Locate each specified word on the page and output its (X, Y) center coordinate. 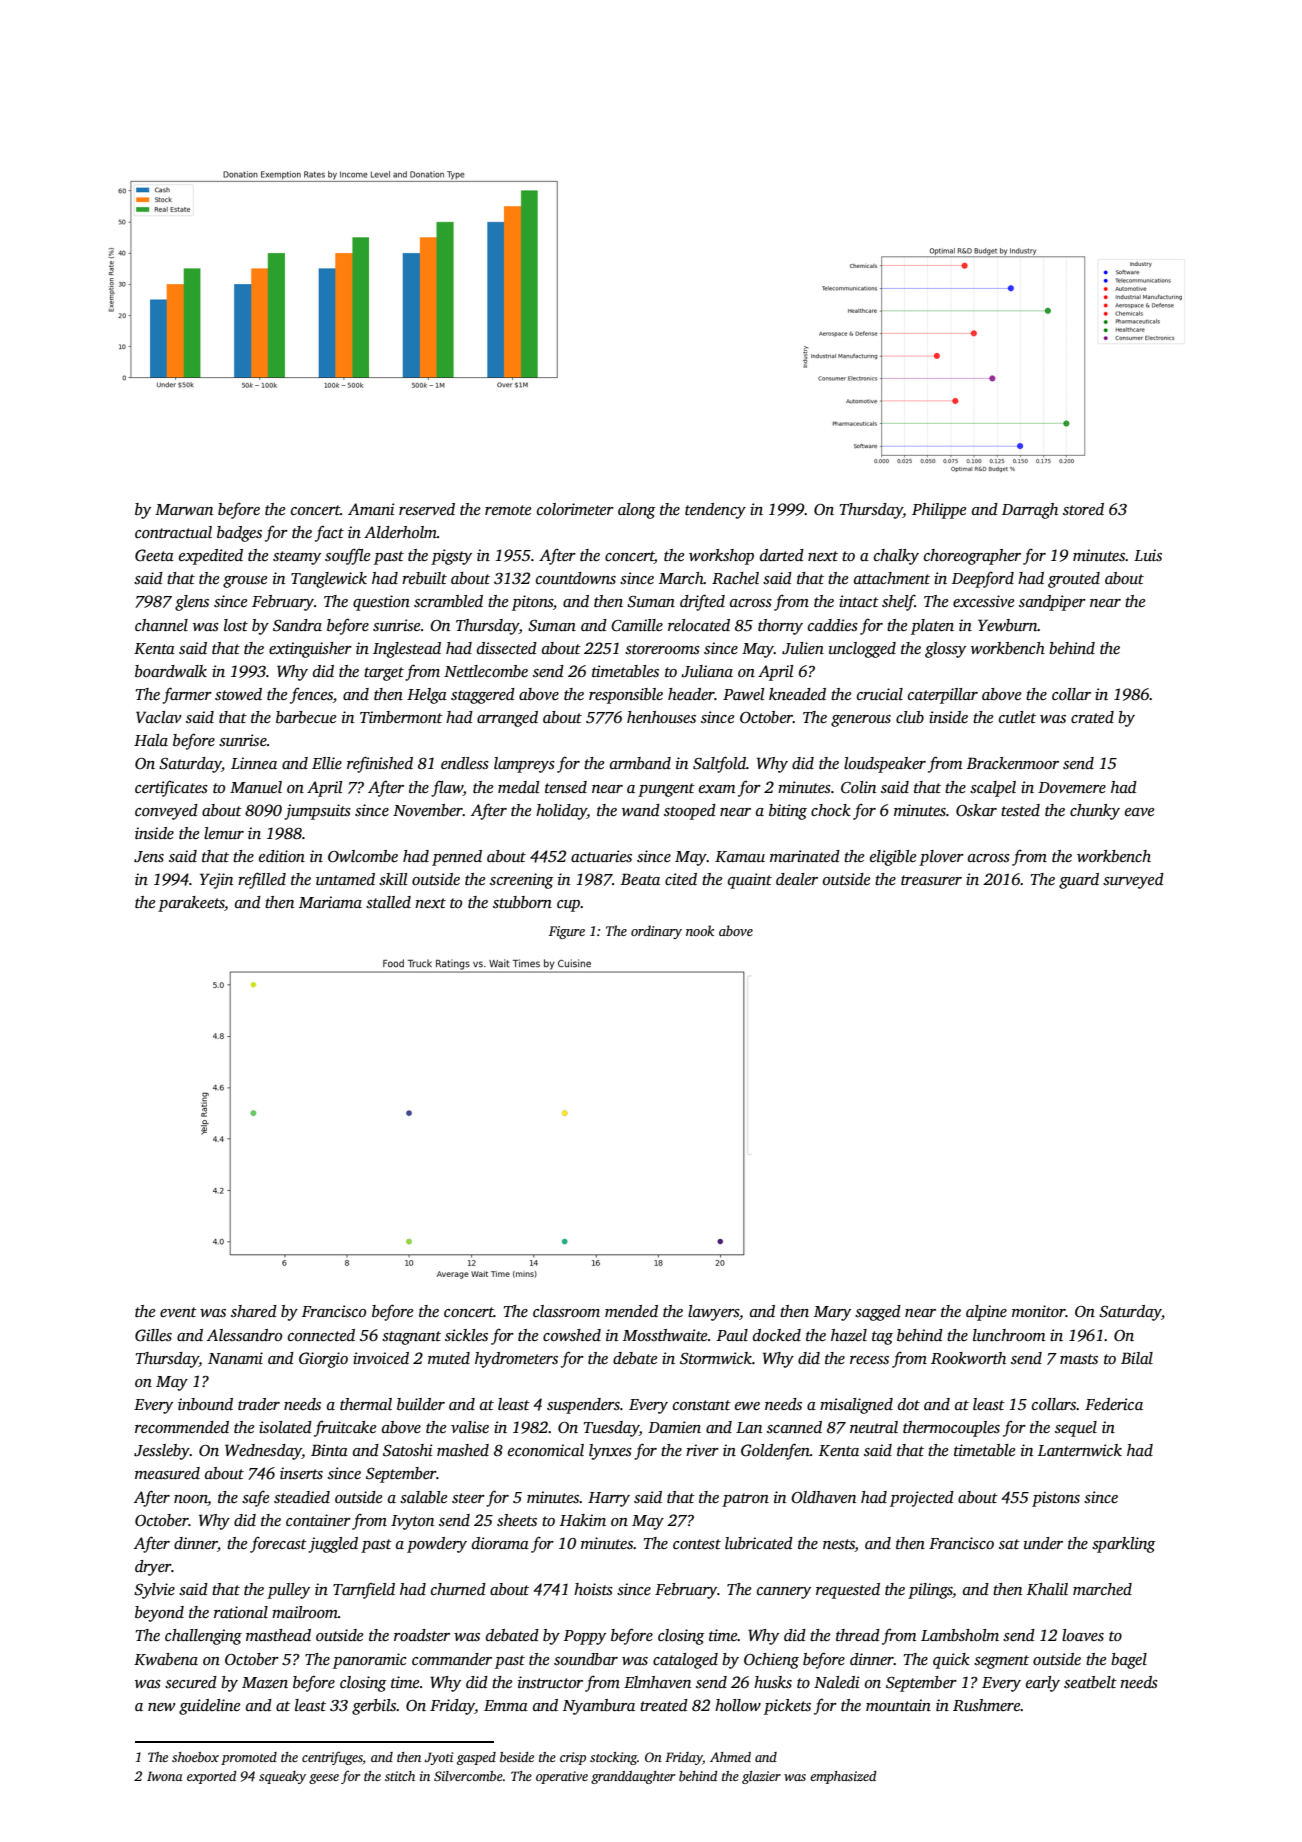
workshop (721, 557)
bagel (1129, 1661)
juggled (333, 1545)
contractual (173, 532)
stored (1083, 509)
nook (700, 930)
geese (324, 1779)
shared (254, 1311)
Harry (609, 1499)
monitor (1039, 1311)
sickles (466, 1335)
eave (1139, 812)
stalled (388, 902)
